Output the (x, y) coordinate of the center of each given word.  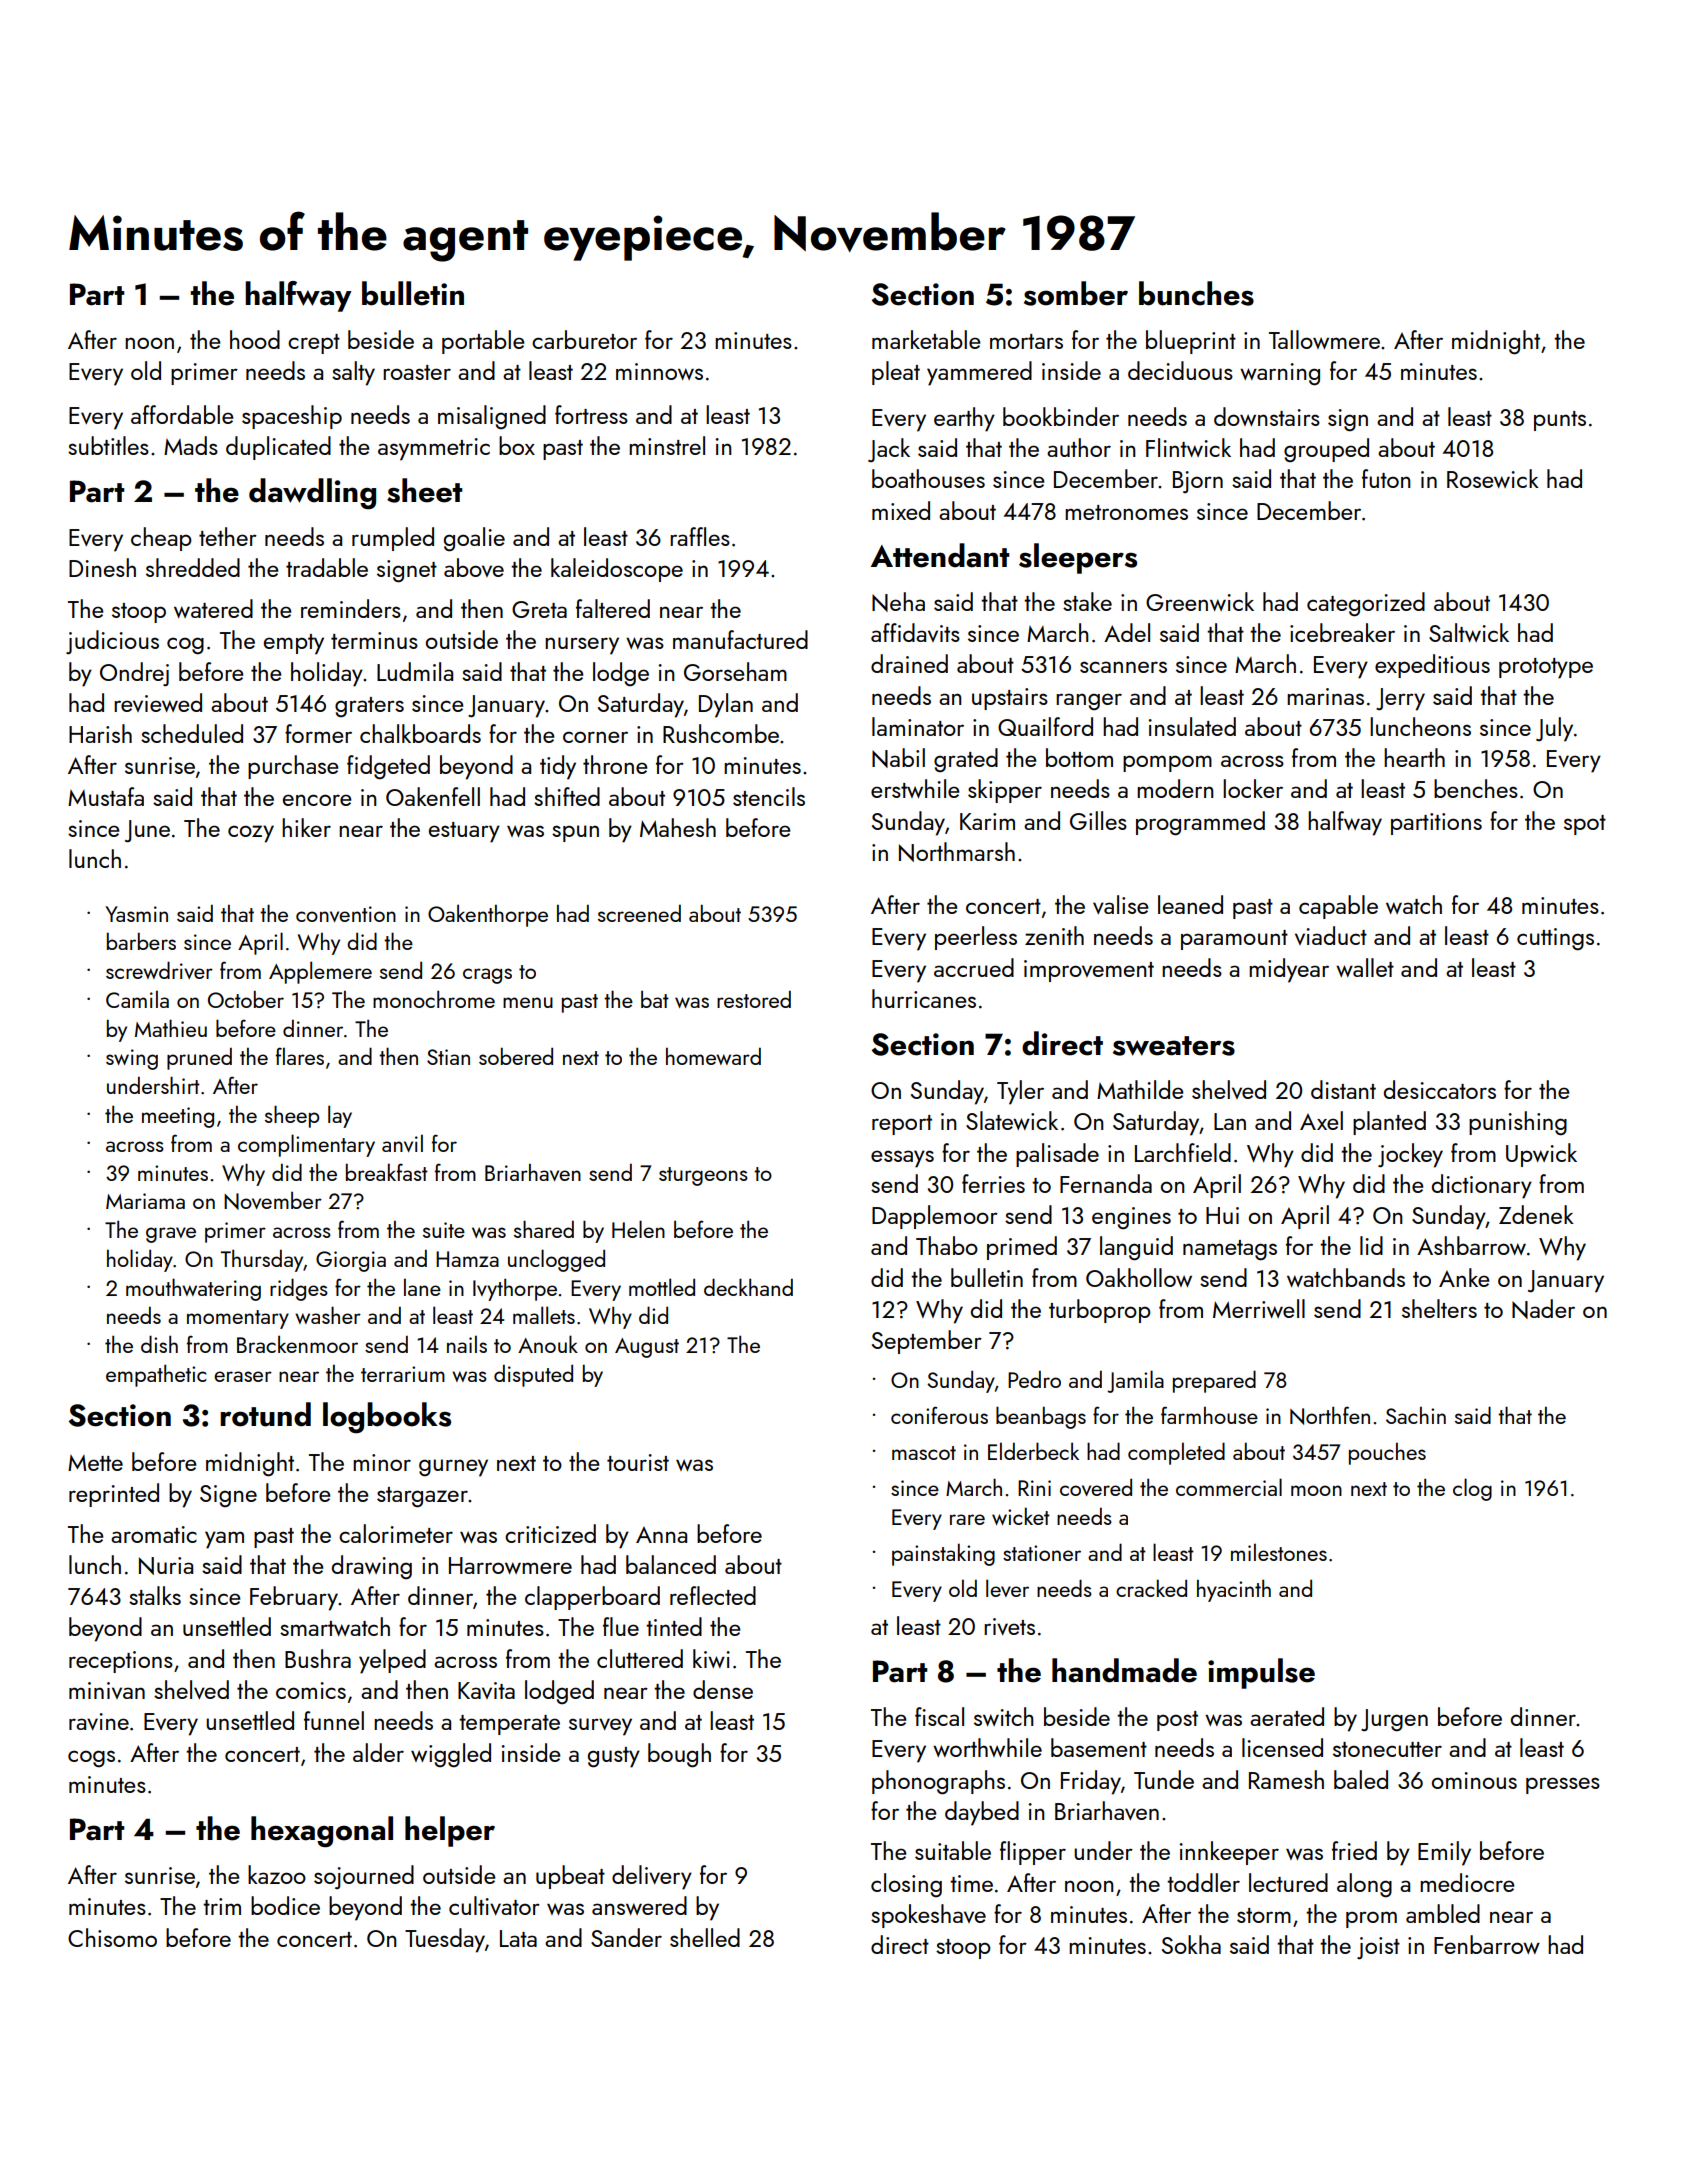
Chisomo (112, 1937)
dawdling (312, 494)
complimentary (306, 1145)
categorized (1366, 604)
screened (639, 913)
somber (1076, 293)
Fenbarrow (1487, 1944)
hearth (1414, 757)
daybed (982, 1813)
